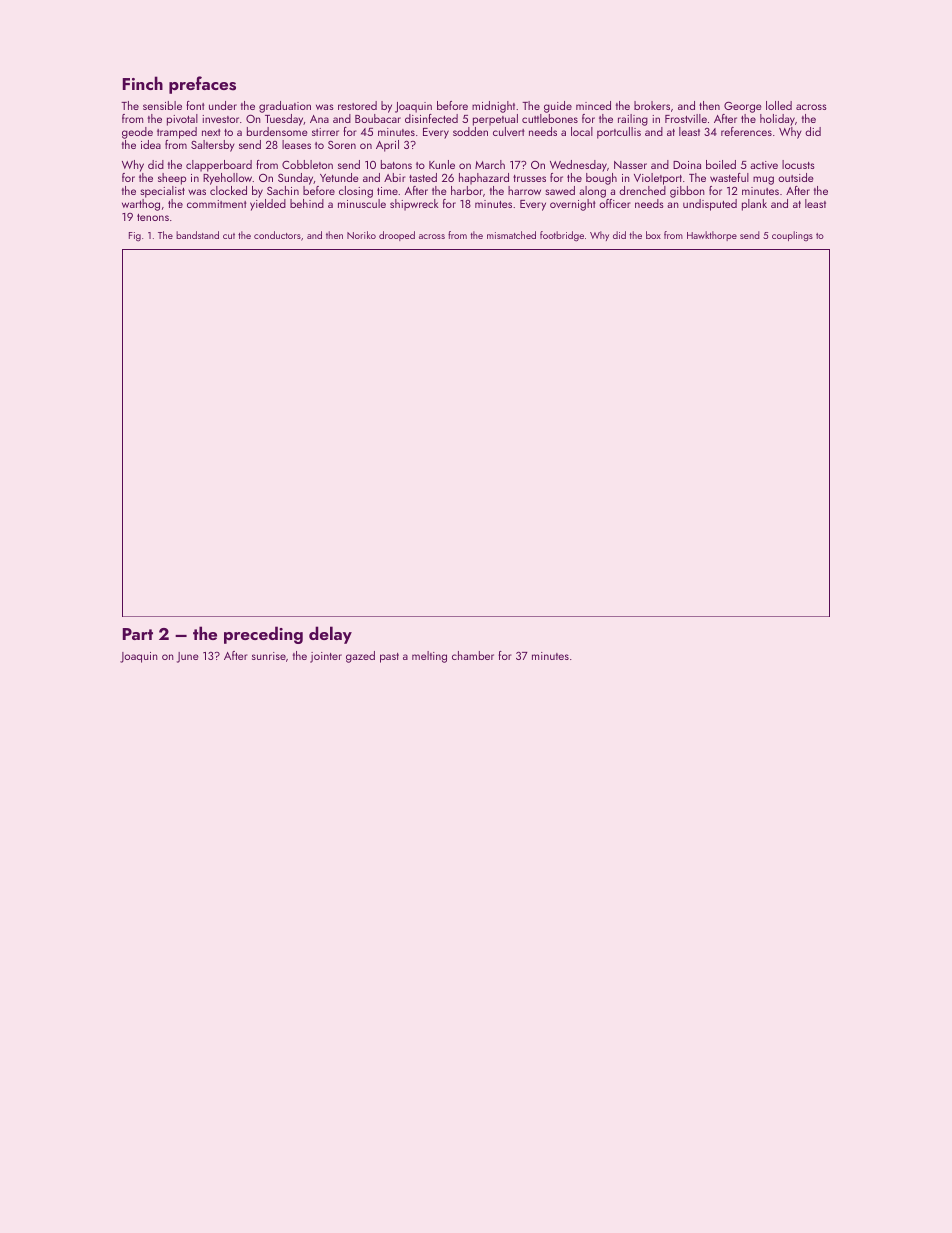  I want to click on behind, so click(307, 203).
